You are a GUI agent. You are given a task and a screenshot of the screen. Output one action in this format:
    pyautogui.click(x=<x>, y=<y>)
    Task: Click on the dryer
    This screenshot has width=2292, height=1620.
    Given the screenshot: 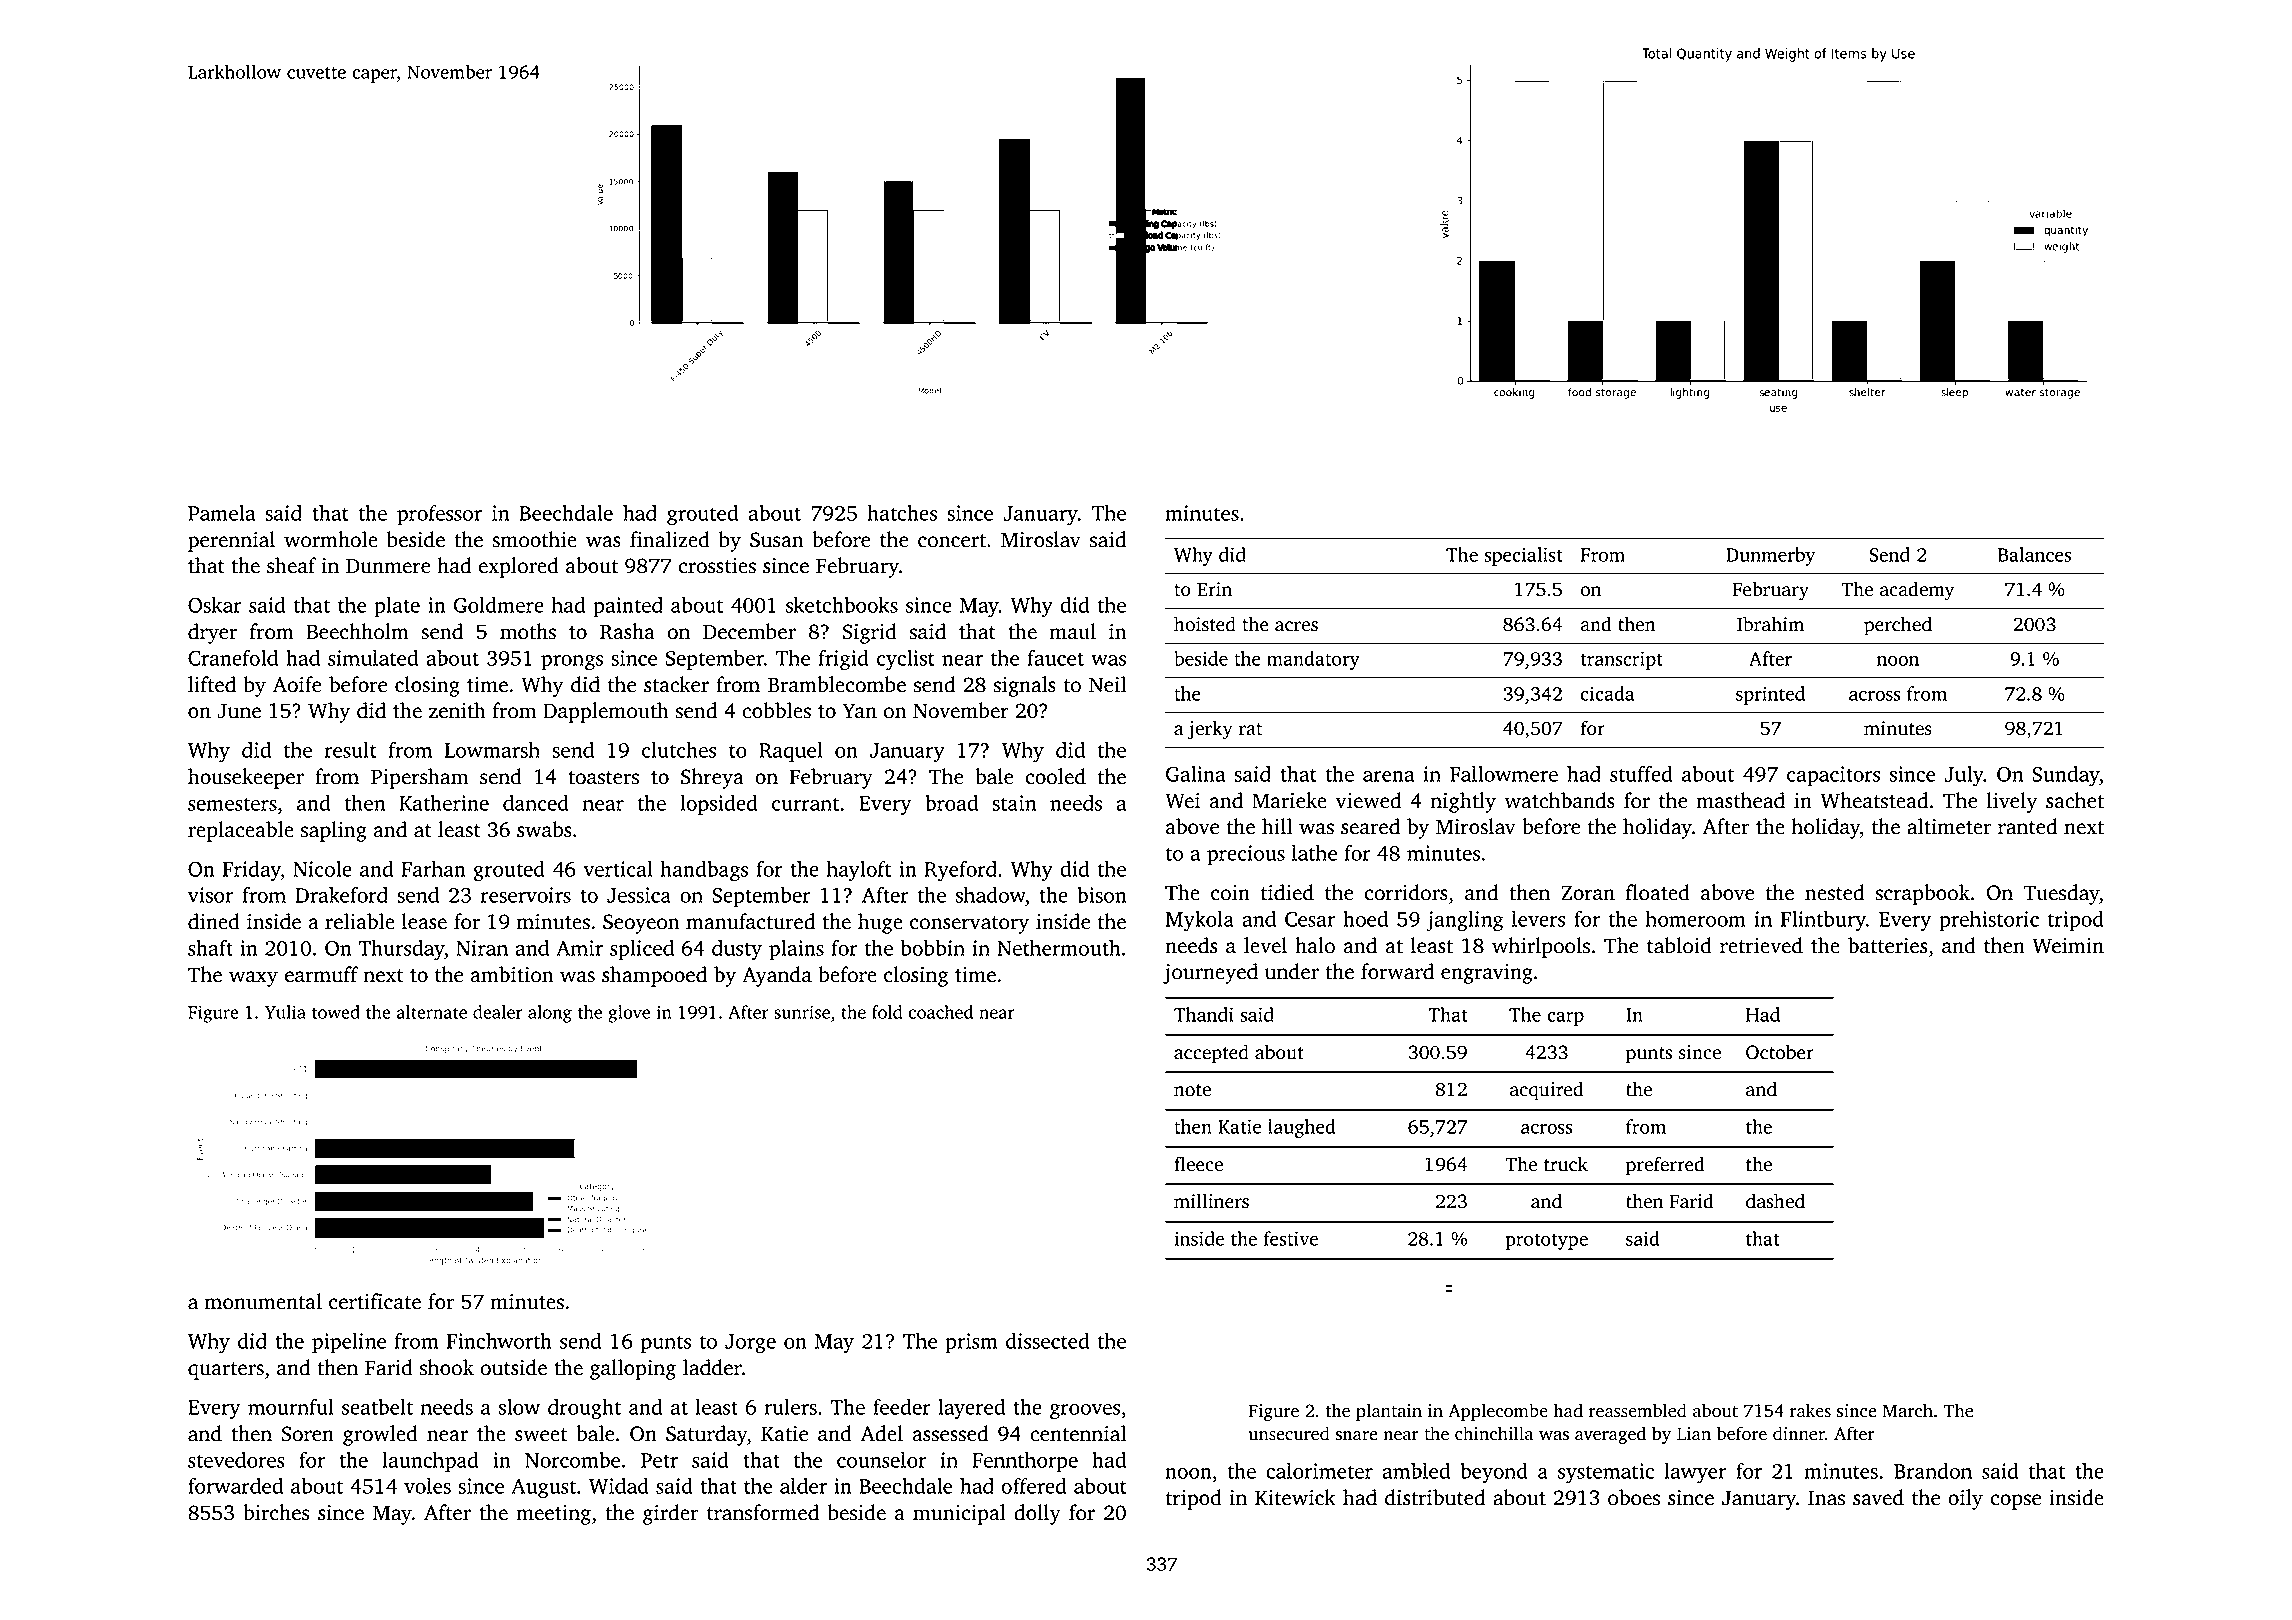 What is the action you would take?
    pyautogui.click(x=212, y=633)
